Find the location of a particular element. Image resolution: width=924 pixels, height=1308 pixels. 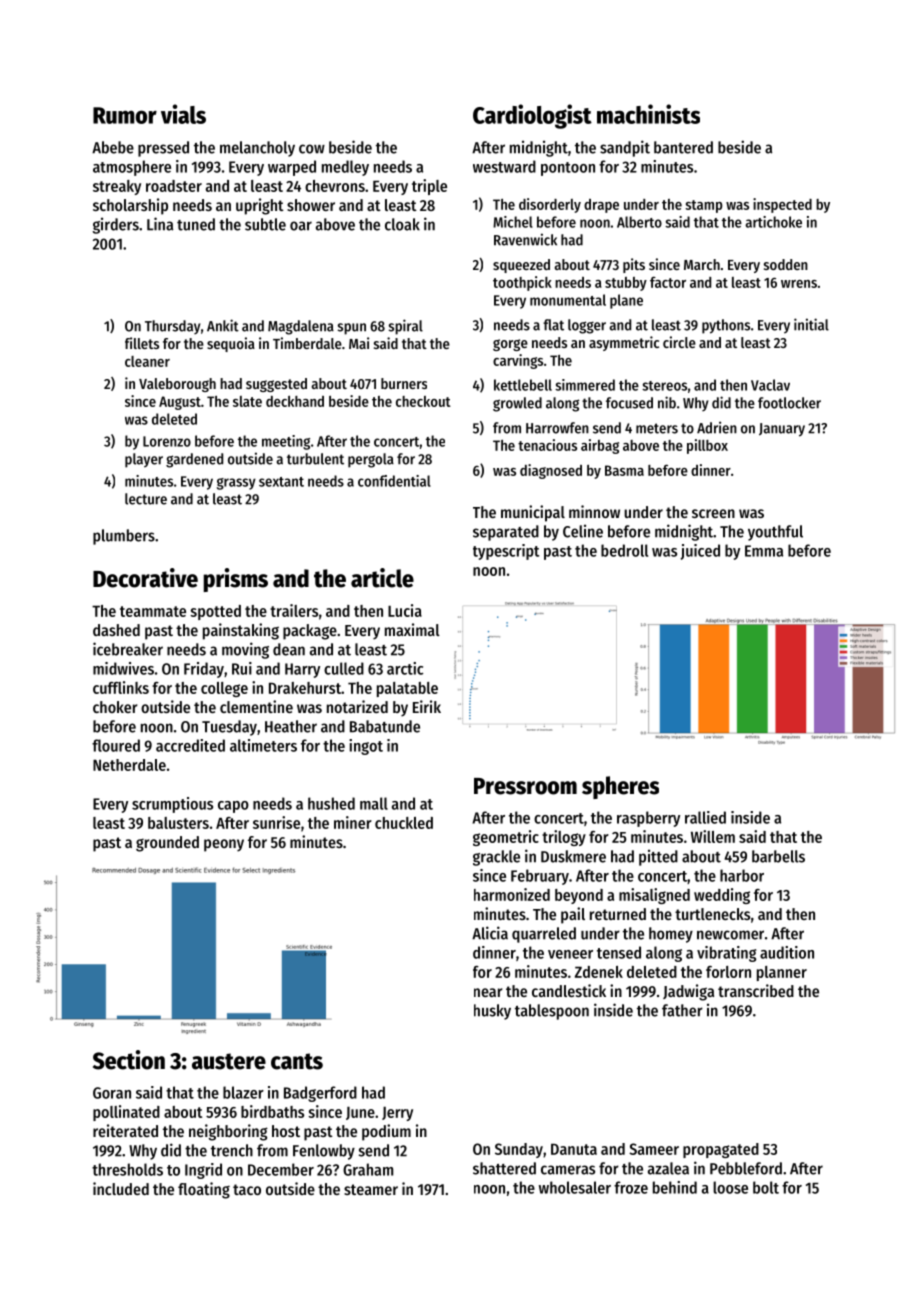

footlocker is located at coordinates (789, 403).
